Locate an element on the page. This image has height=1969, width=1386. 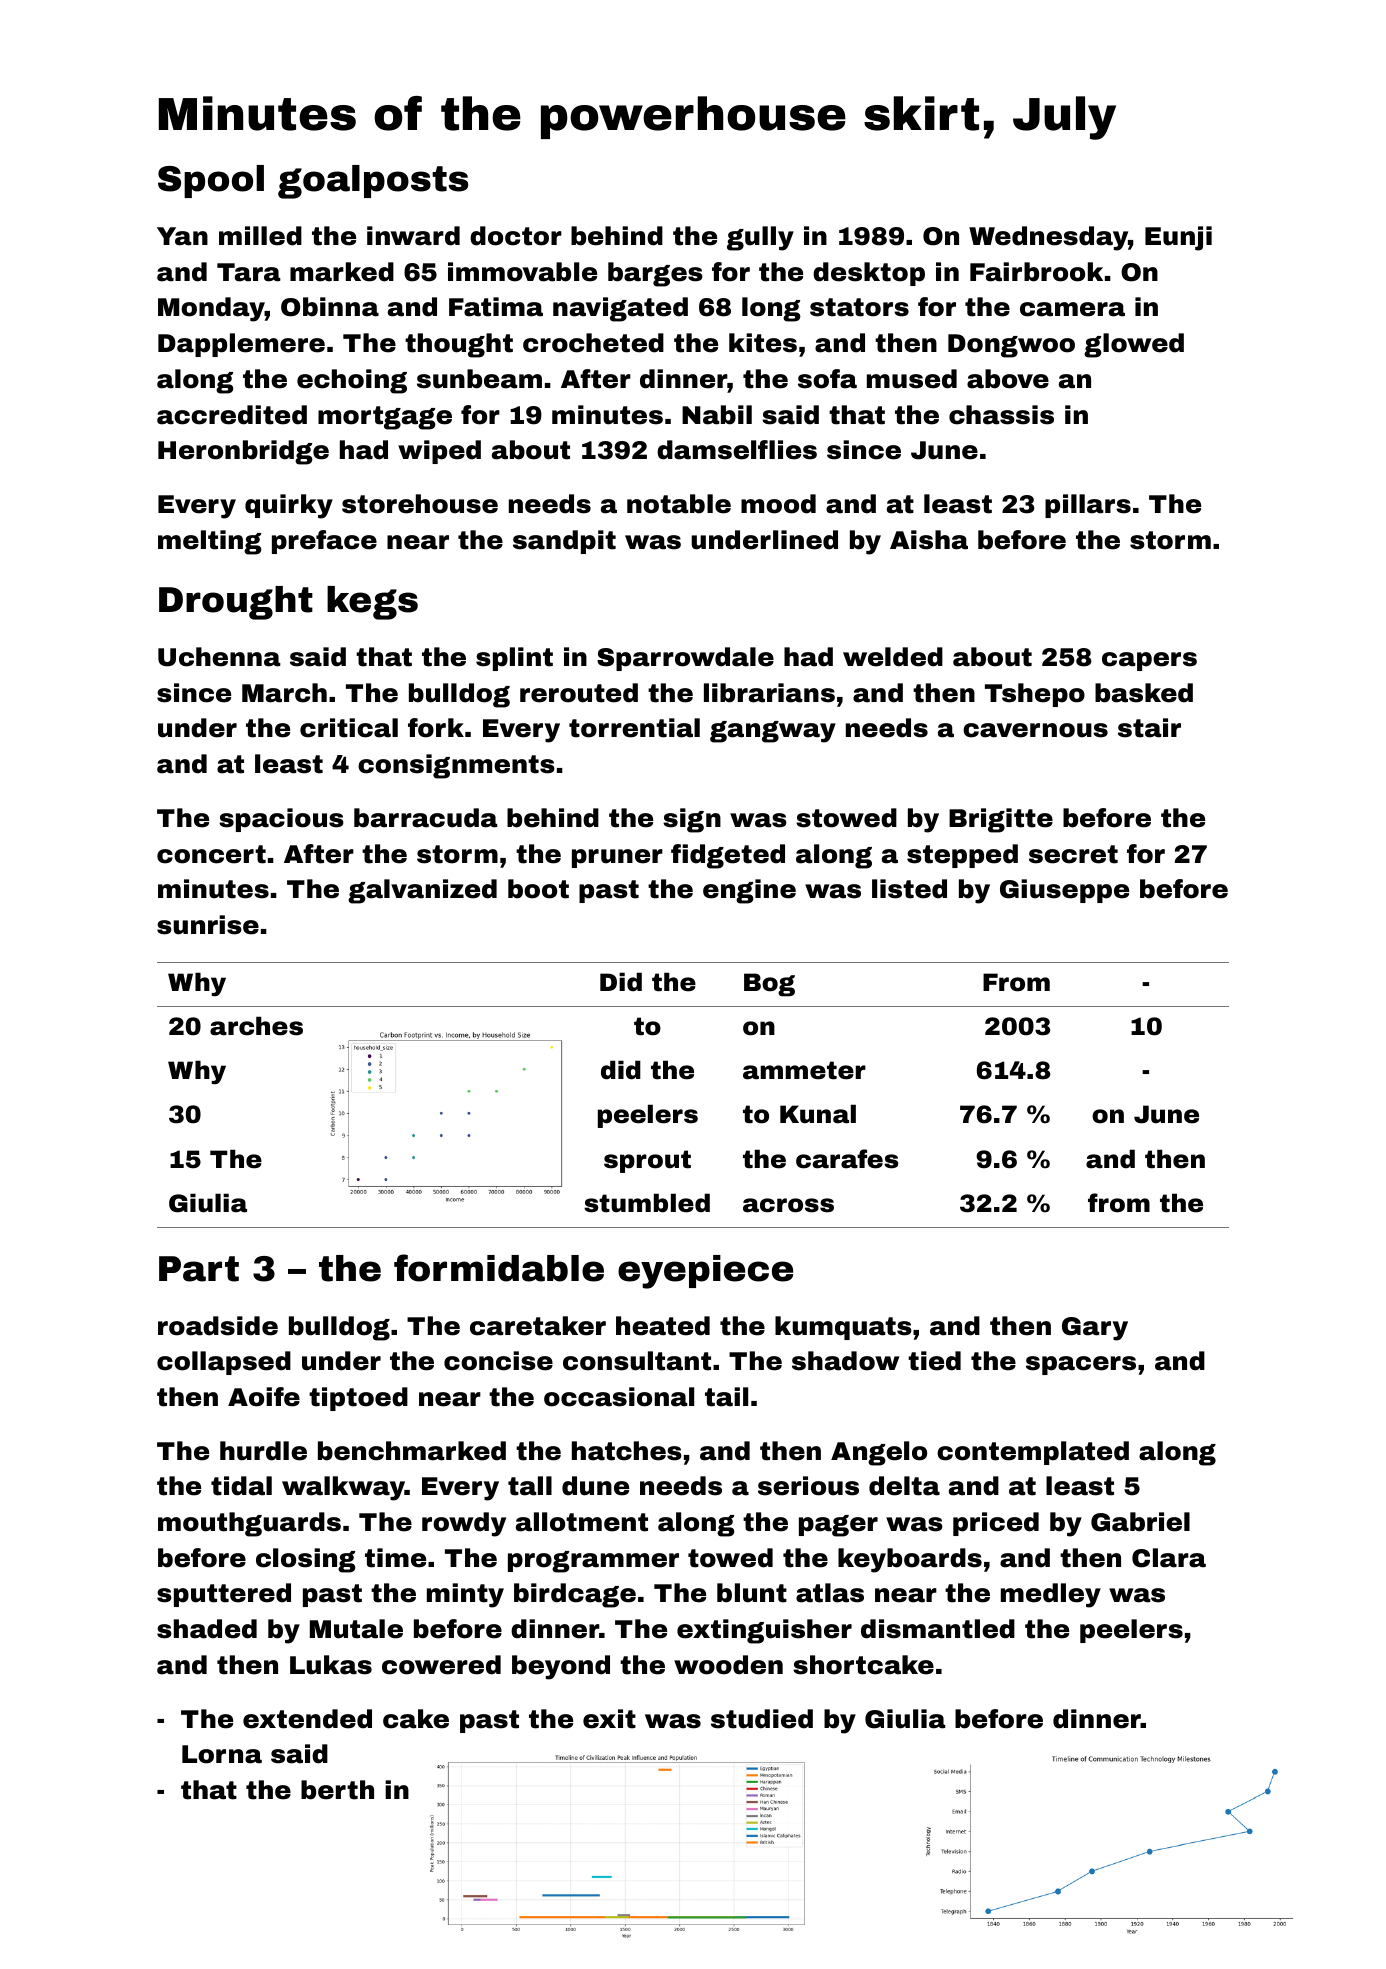
fork is located at coordinates (436, 728).
